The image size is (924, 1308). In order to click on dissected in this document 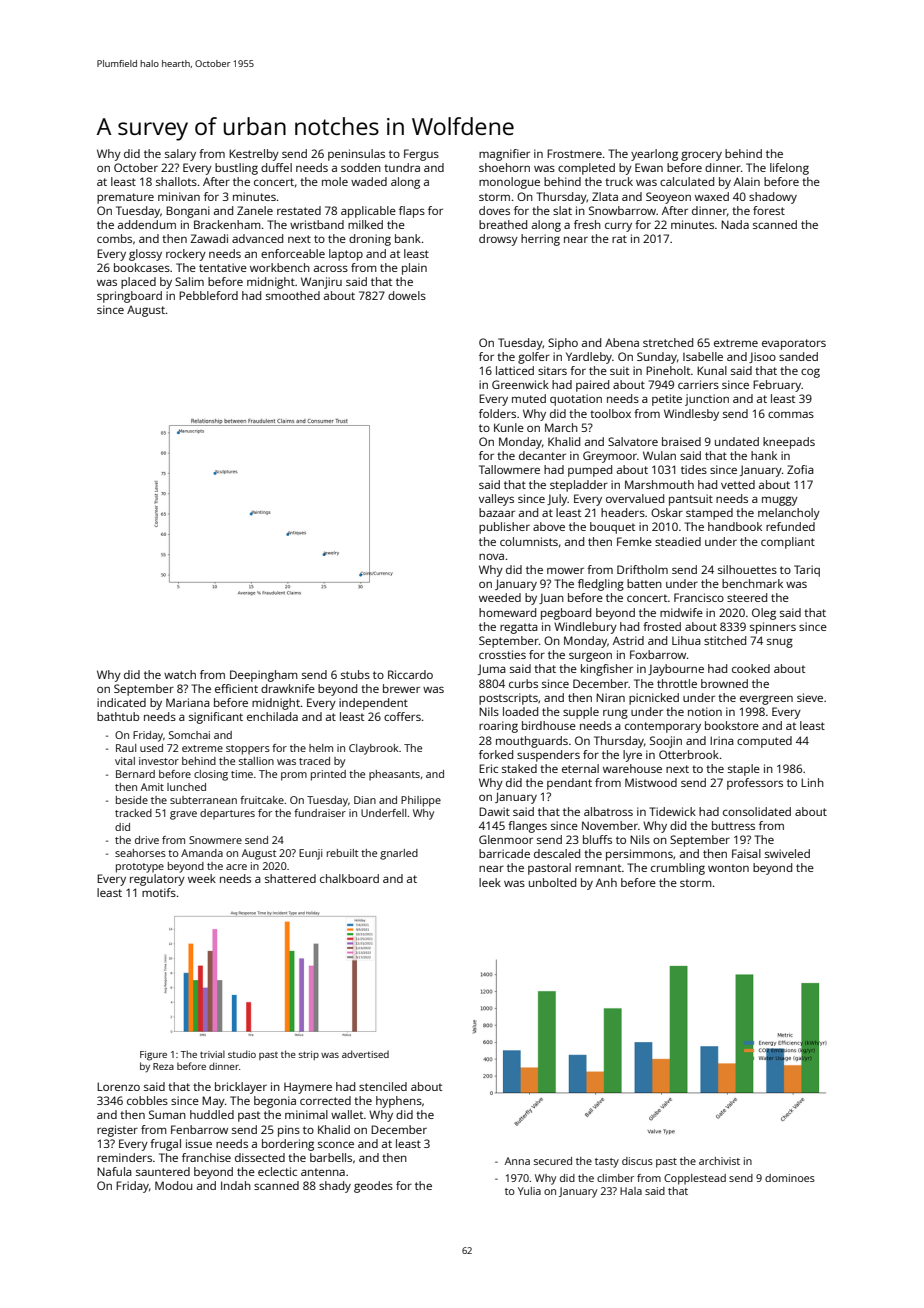, I will do `click(260, 1157)`.
